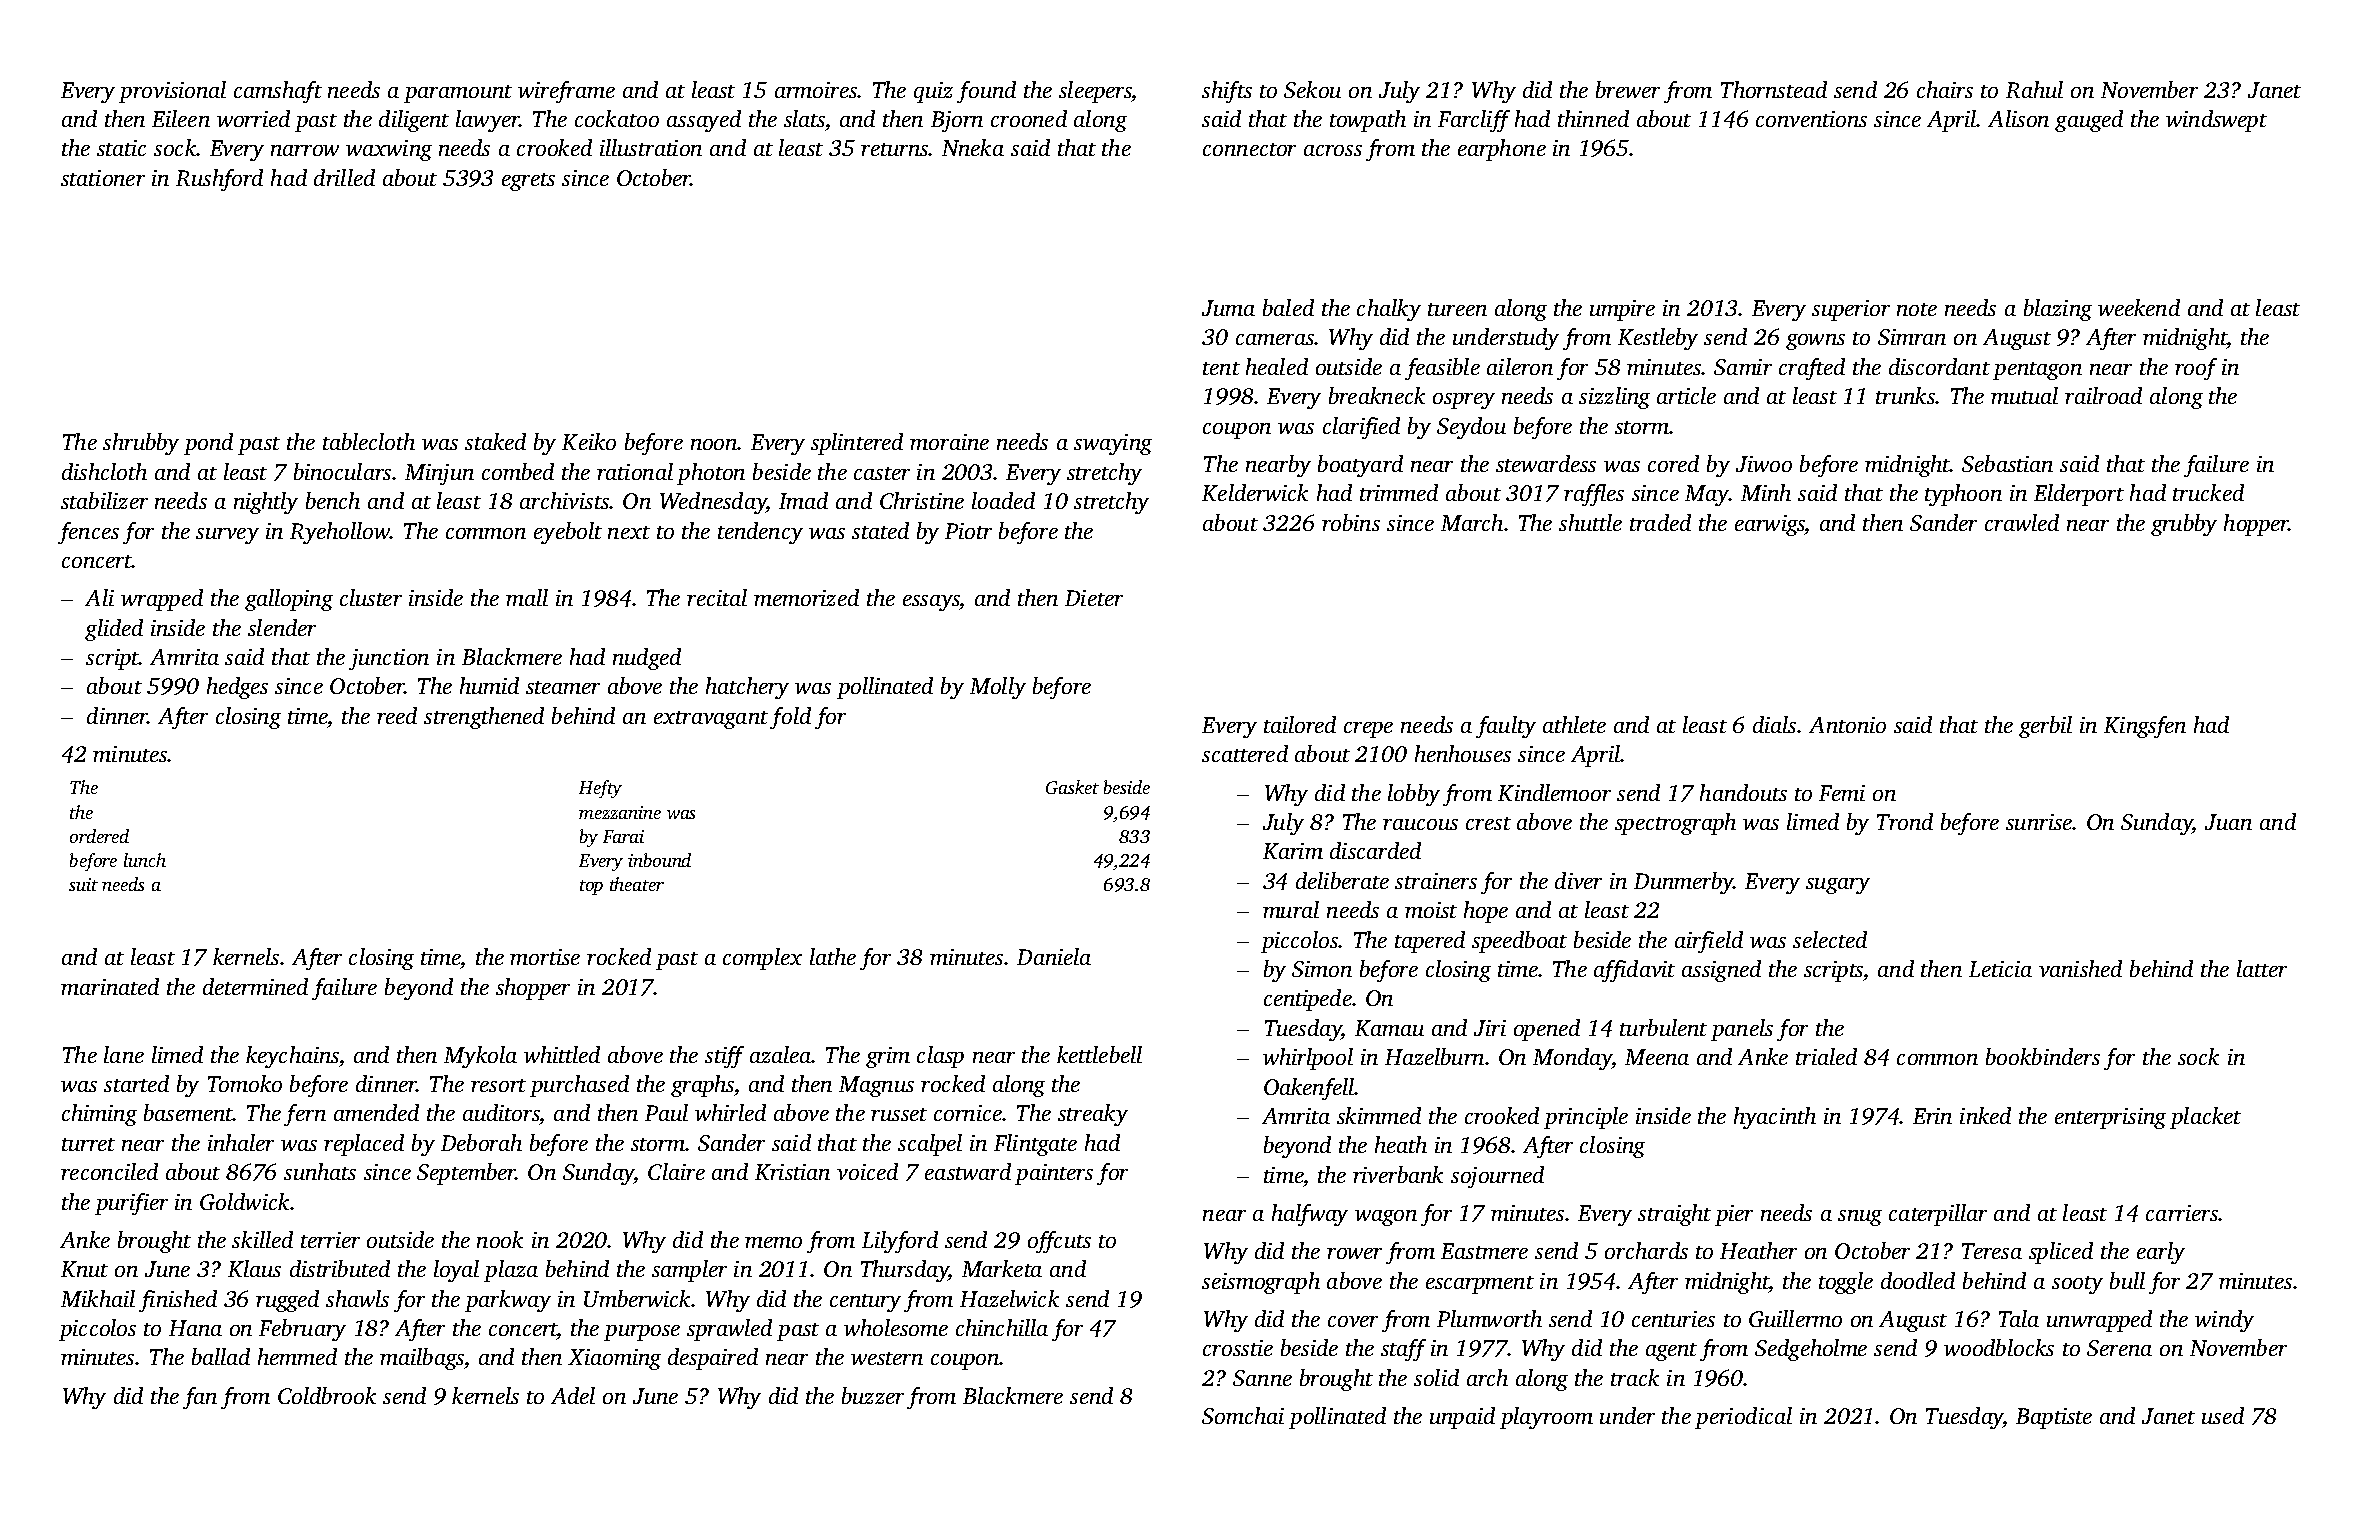 The height and width of the screenshot is (1528, 2362). Describe the element at coordinates (466, 1174) in the screenshot. I see `September` at that location.
